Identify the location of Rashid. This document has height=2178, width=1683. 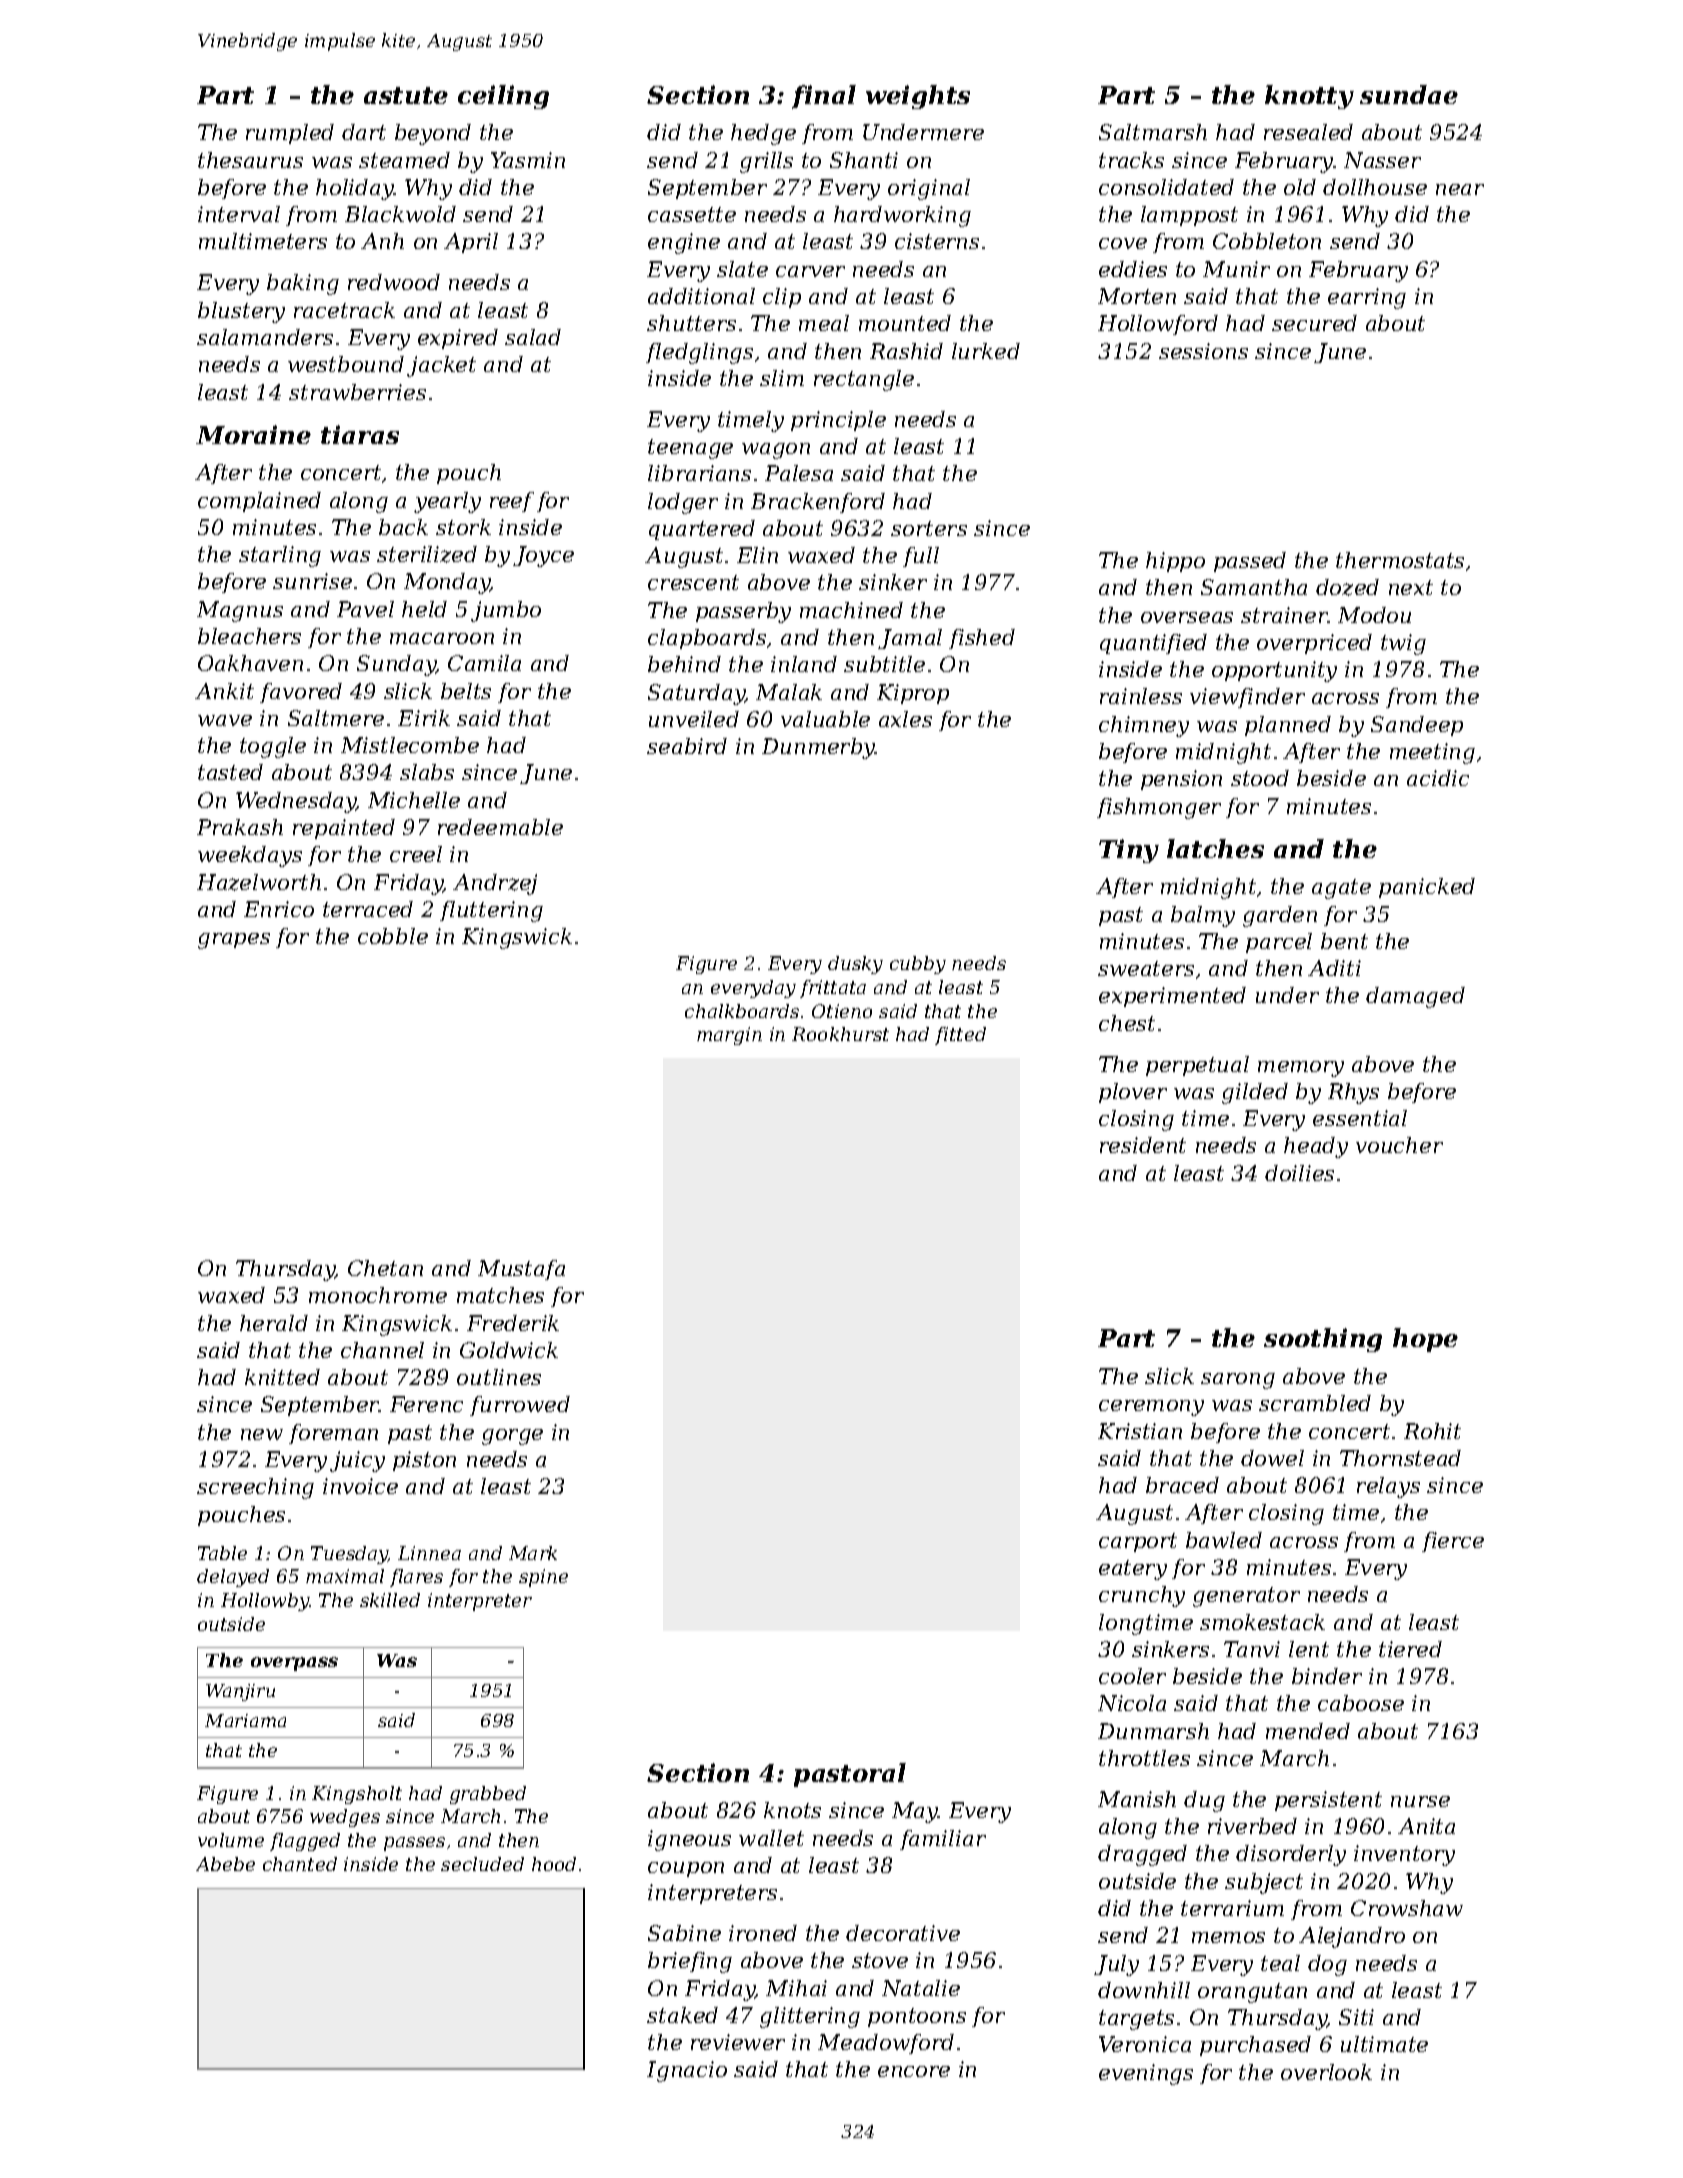
(906, 351).
